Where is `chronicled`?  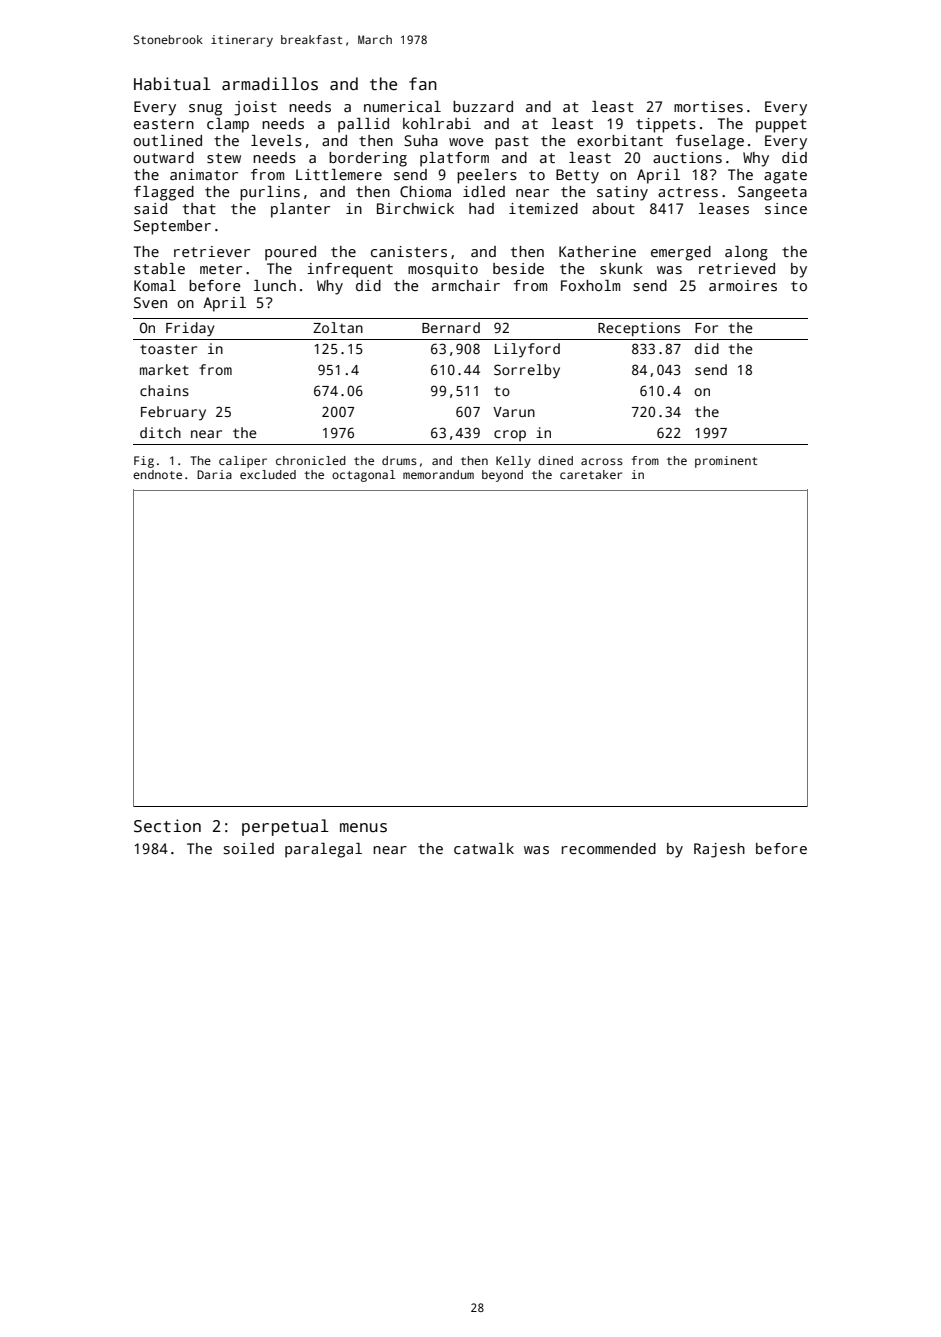
chronicled is located at coordinates (311, 460).
